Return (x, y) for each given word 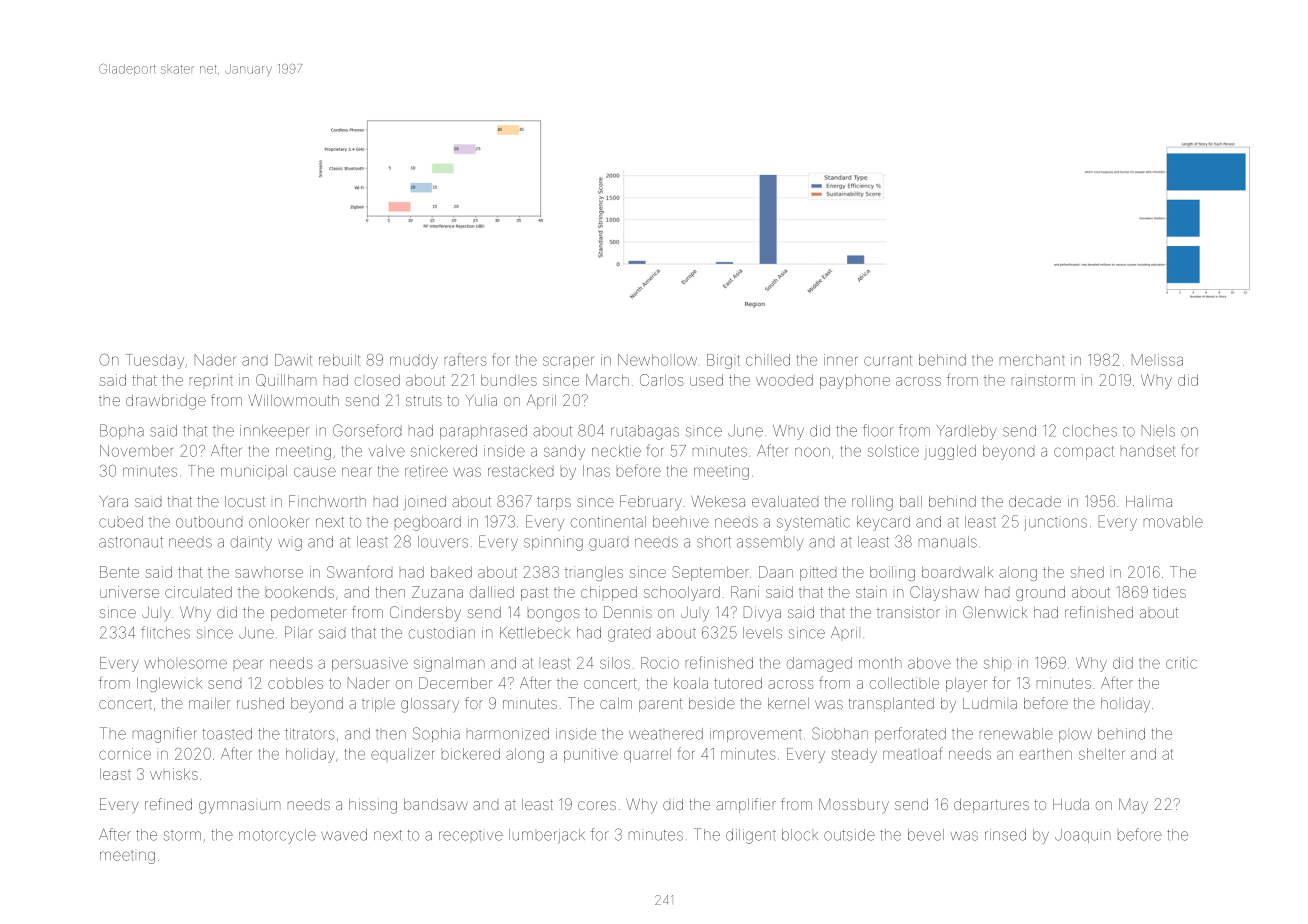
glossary (430, 705)
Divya (762, 614)
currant (888, 360)
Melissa (1157, 360)
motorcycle (277, 836)
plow (1075, 736)
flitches (165, 632)
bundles (509, 380)
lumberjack (547, 836)
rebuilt (340, 360)
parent (661, 705)
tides (1169, 592)
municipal (254, 471)
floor (878, 430)
